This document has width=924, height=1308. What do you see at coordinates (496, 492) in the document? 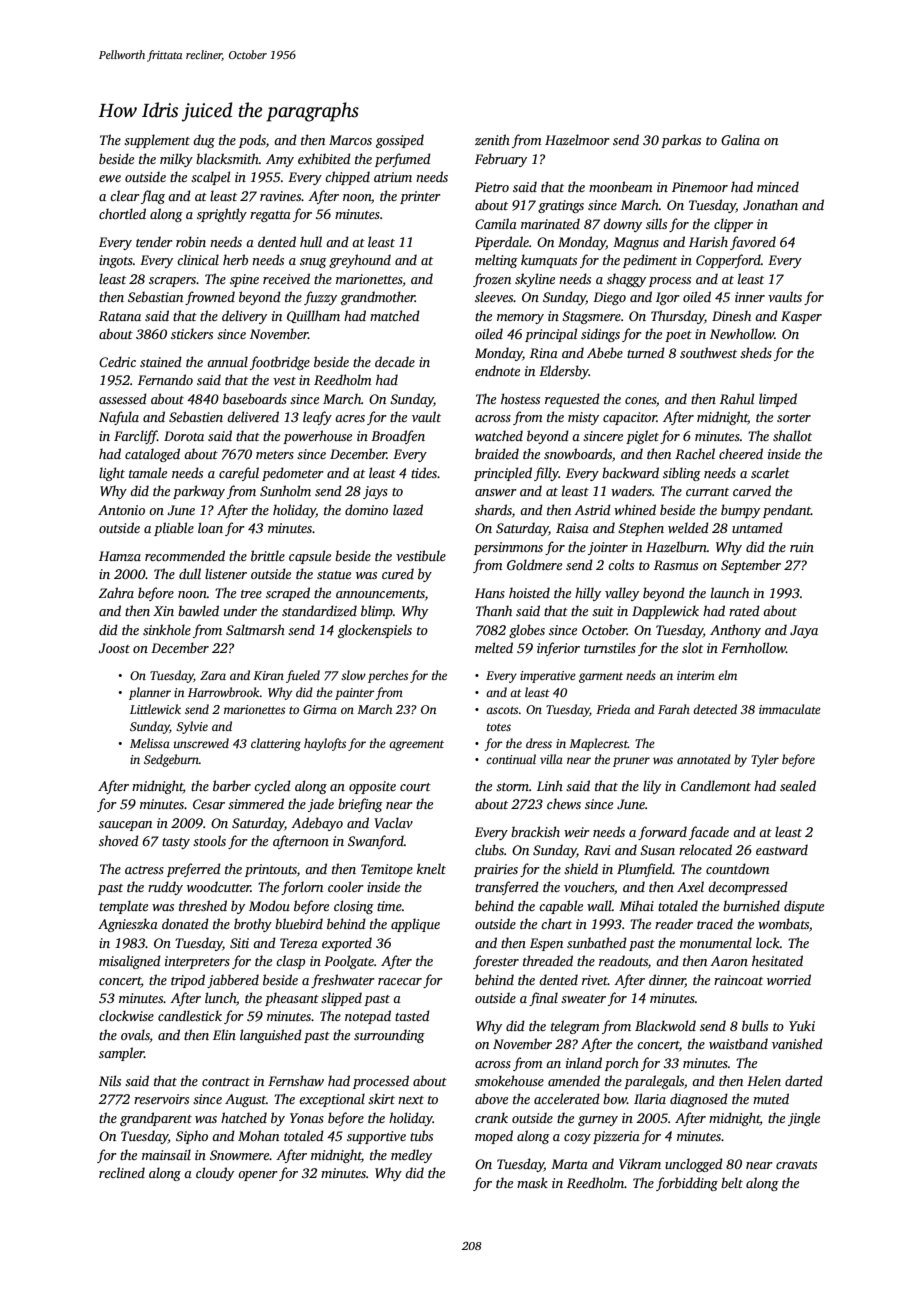
I see `answer` at bounding box center [496, 492].
